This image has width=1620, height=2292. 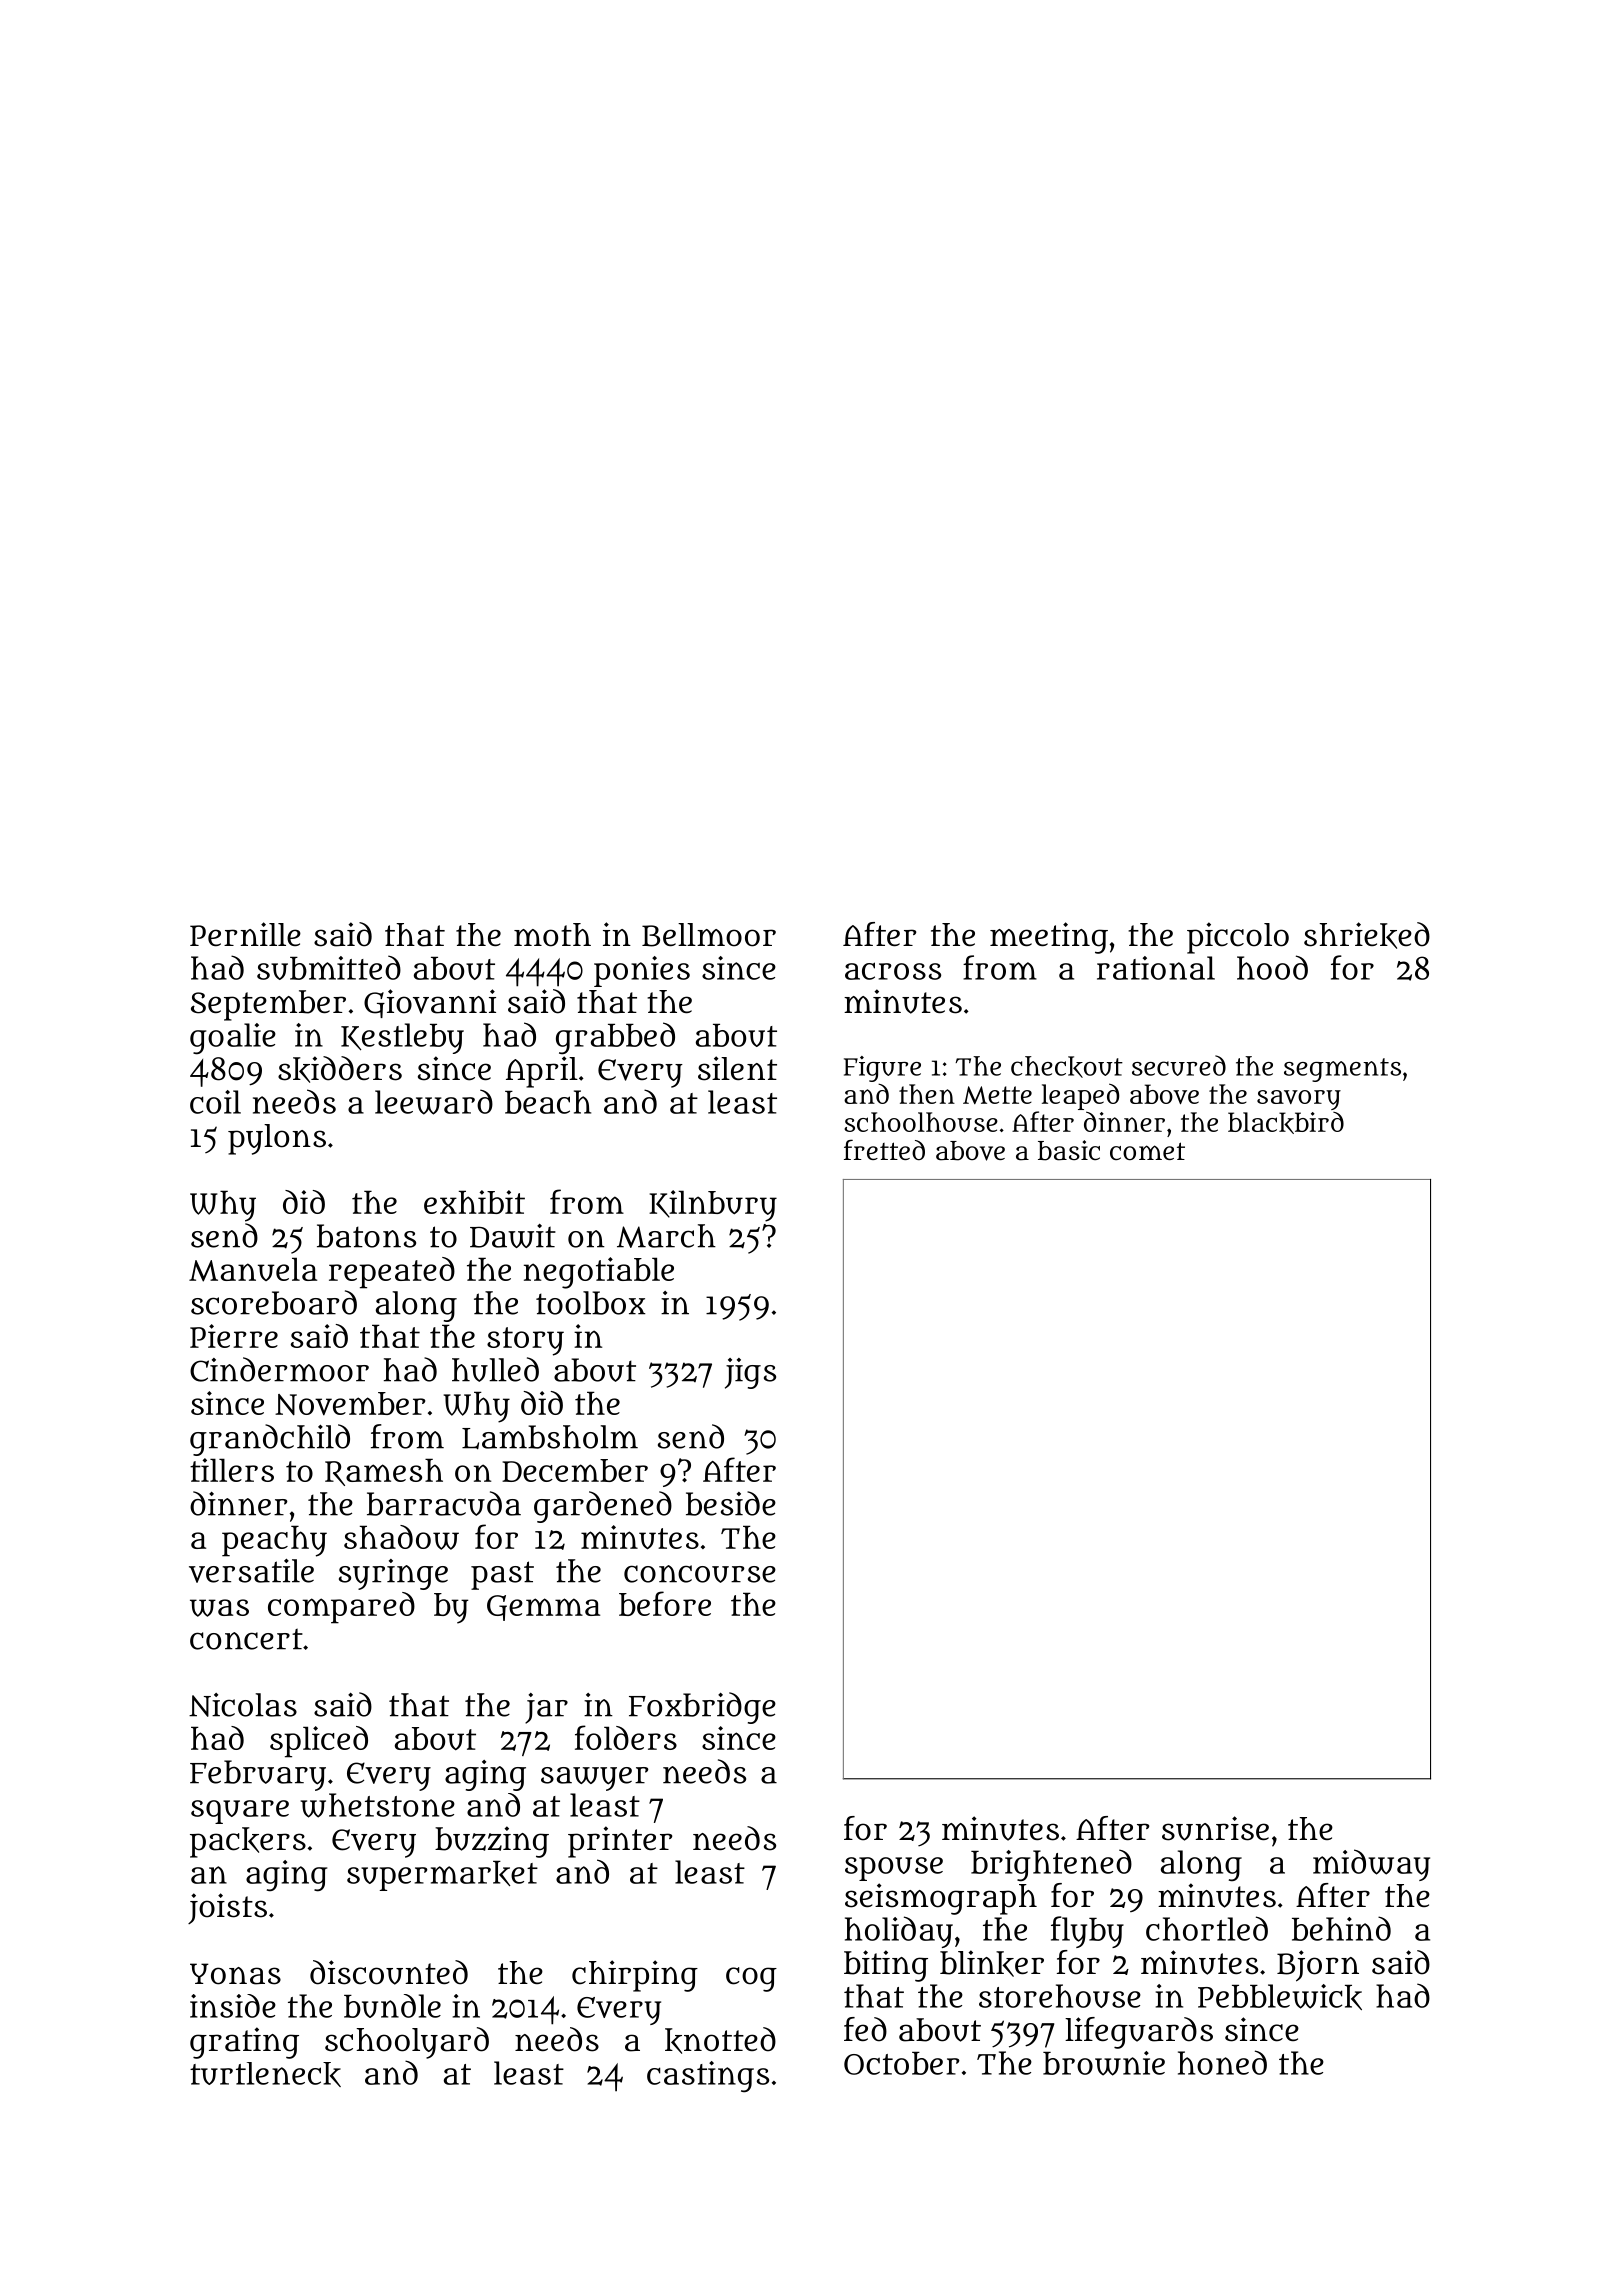 I want to click on turtleneck, so click(x=265, y=2074).
